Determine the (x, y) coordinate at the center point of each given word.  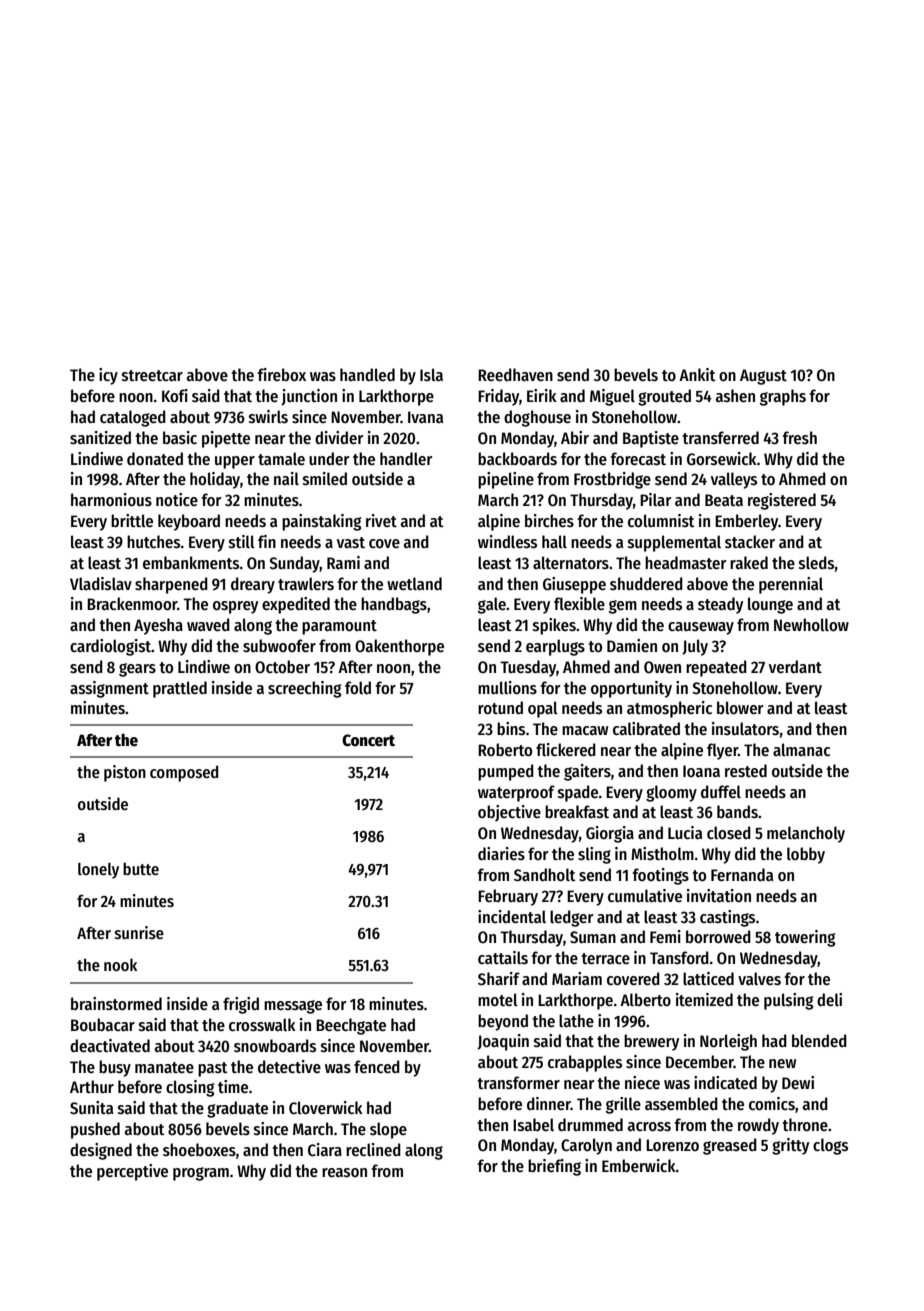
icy (108, 376)
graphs (783, 397)
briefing (554, 1167)
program (201, 1174)
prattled (180, 689)
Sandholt (545, 875)
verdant (795, 667)
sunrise (139, 932)
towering (805, 938)
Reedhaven (515, 375)
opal (543, 709)
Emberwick (639, 1165)
